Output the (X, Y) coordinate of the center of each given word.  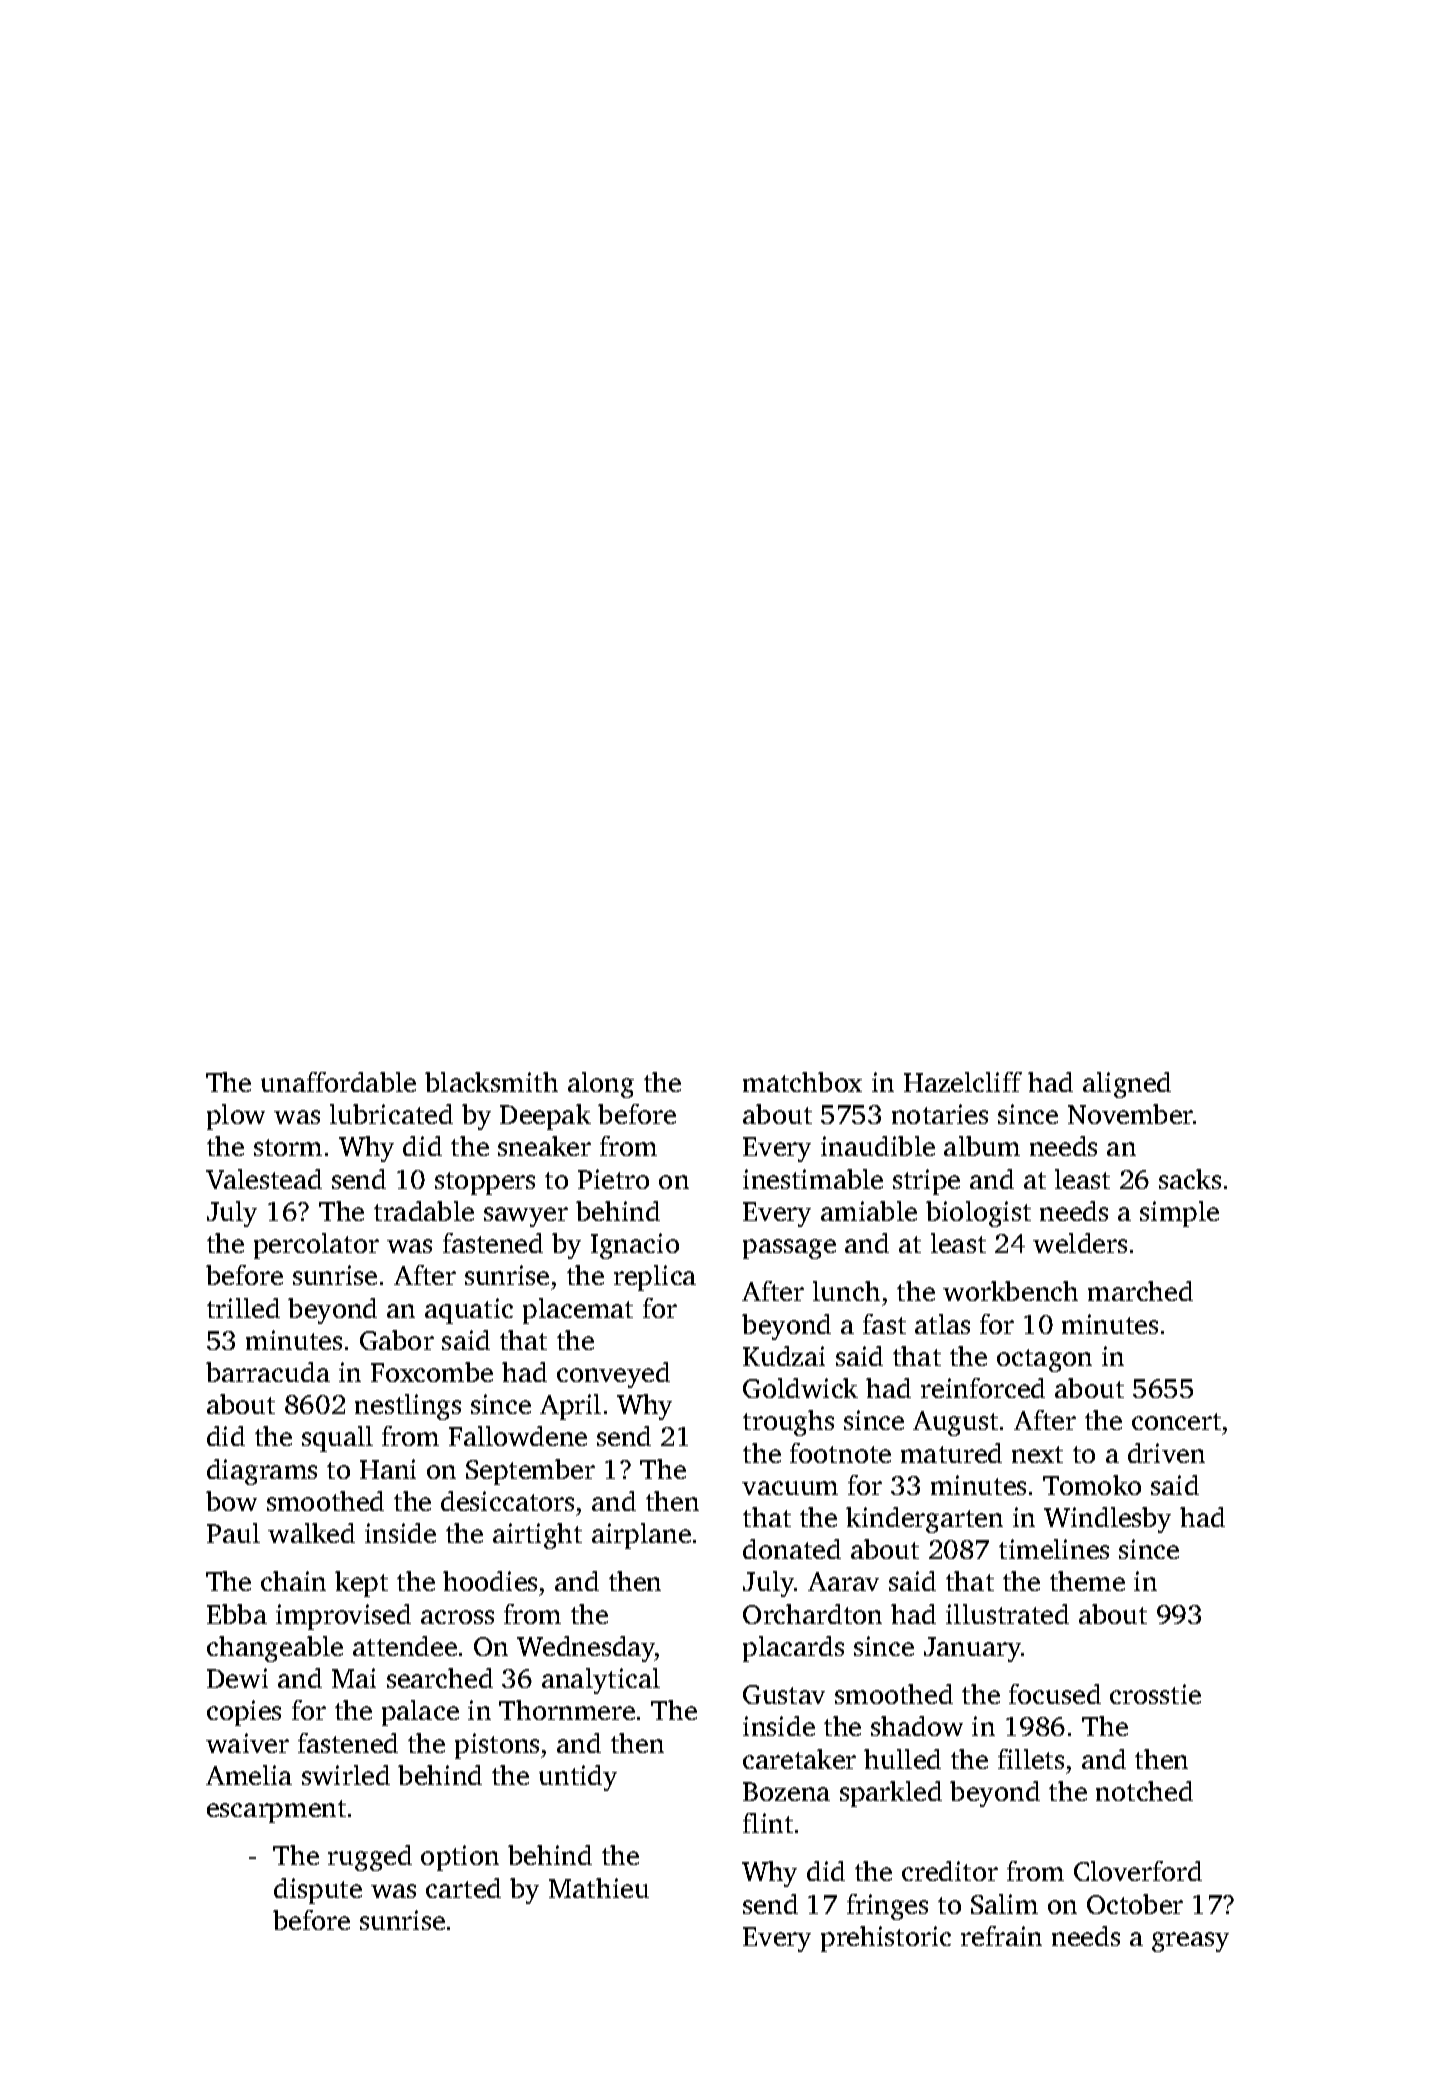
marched (1140, 1291)
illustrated (1007, 1614)
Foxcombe (432, 1372)
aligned (1127, 1085)
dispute (318, 1891)
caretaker (799, 1759)
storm (288, 1147)
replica (655, 1278)
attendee (405, 1646)
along (601, 1085)
